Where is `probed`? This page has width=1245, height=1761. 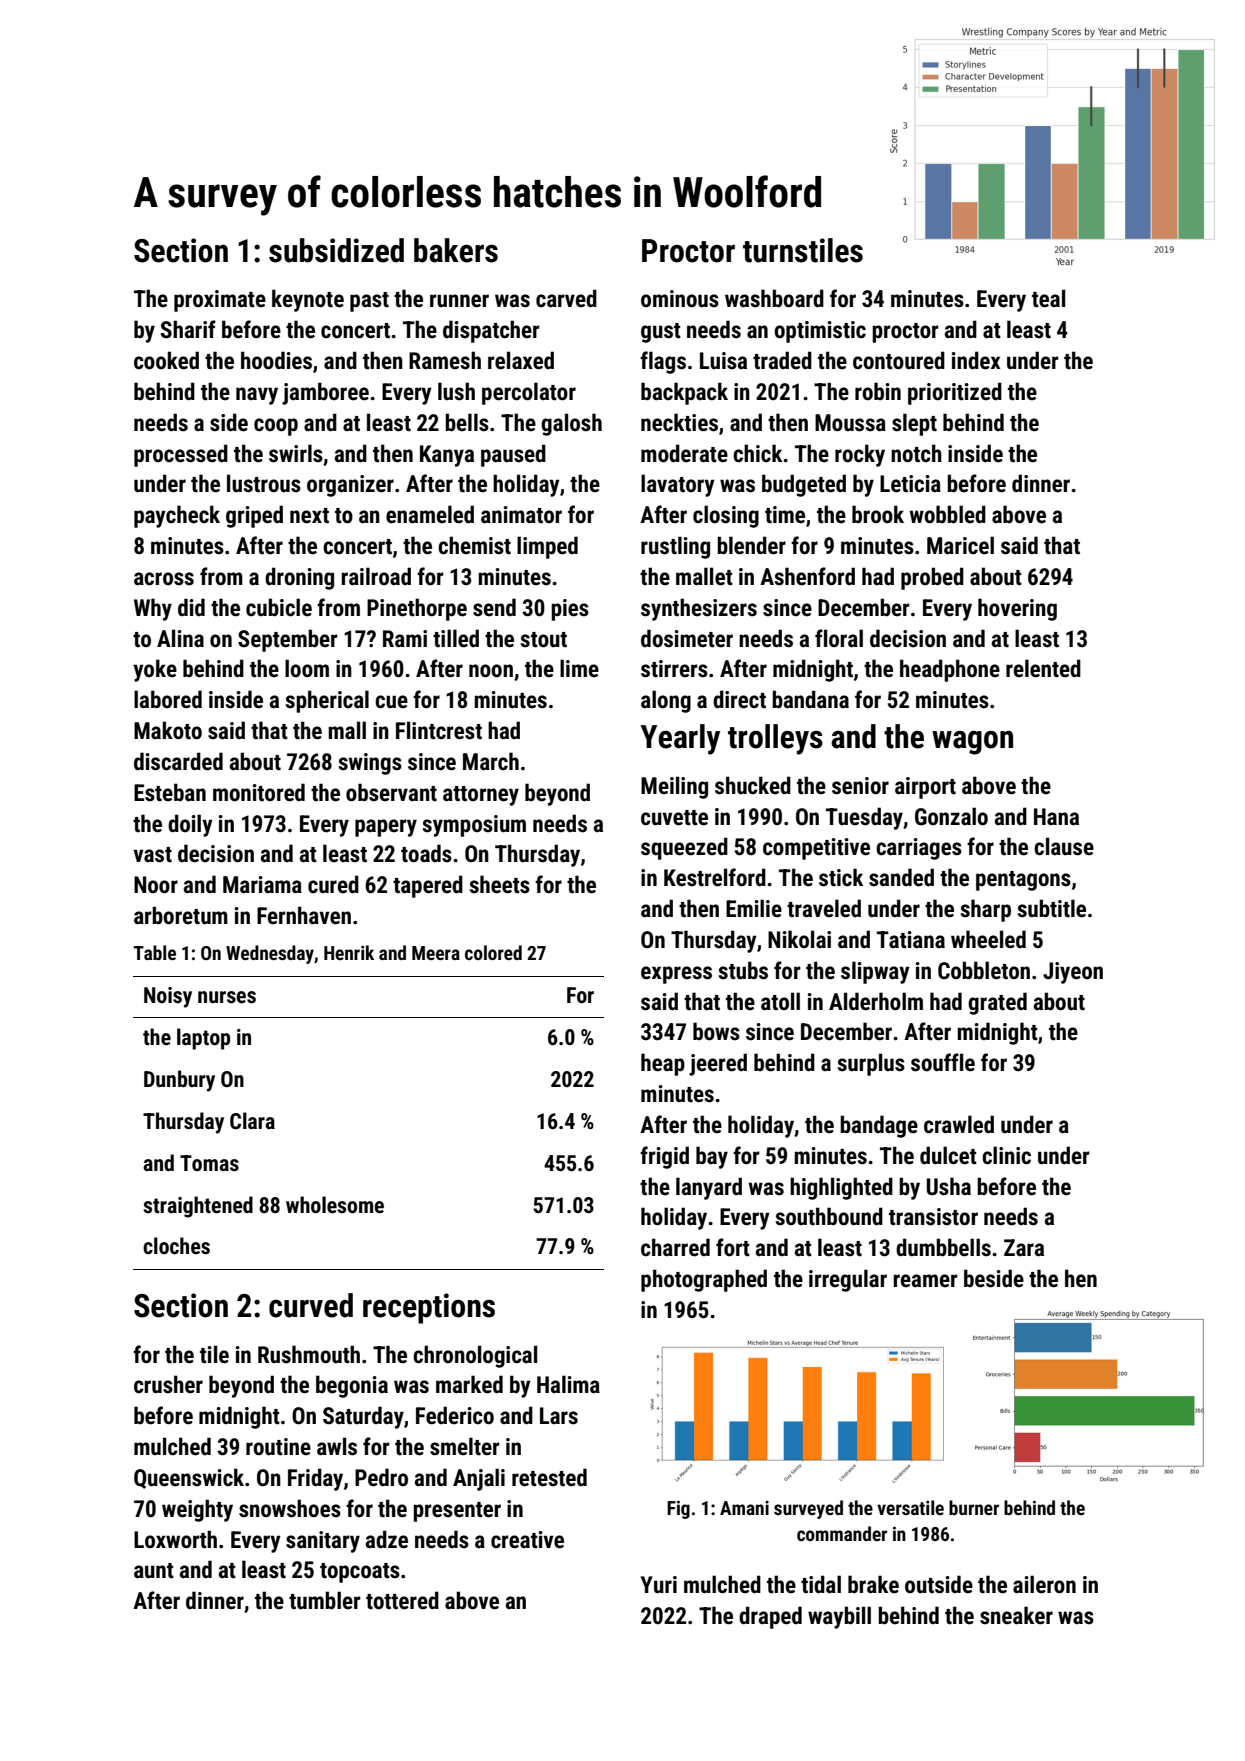 probed is located at coordinates (932, 578).
